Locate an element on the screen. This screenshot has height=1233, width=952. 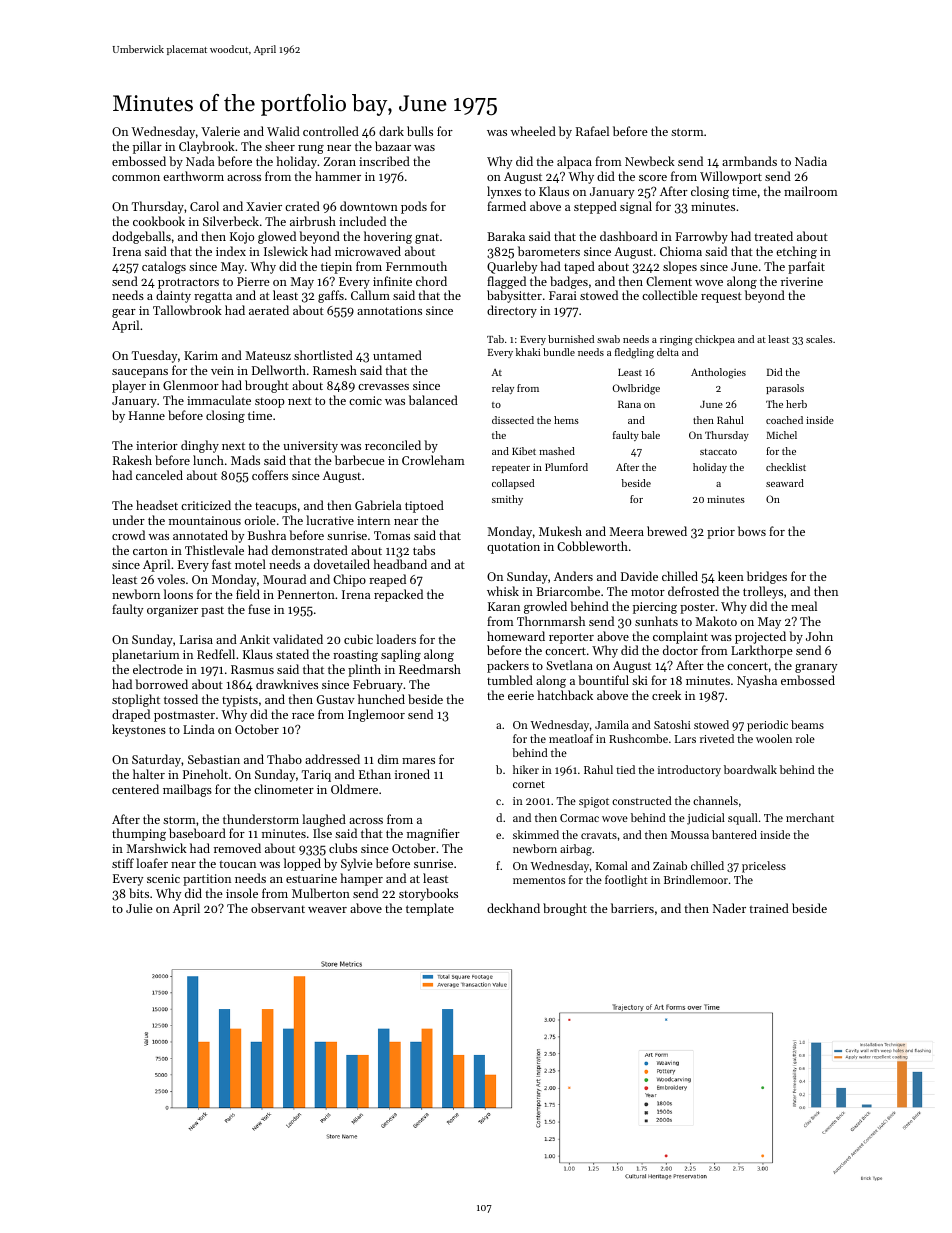
pods is located at coordinates (414, 207).
